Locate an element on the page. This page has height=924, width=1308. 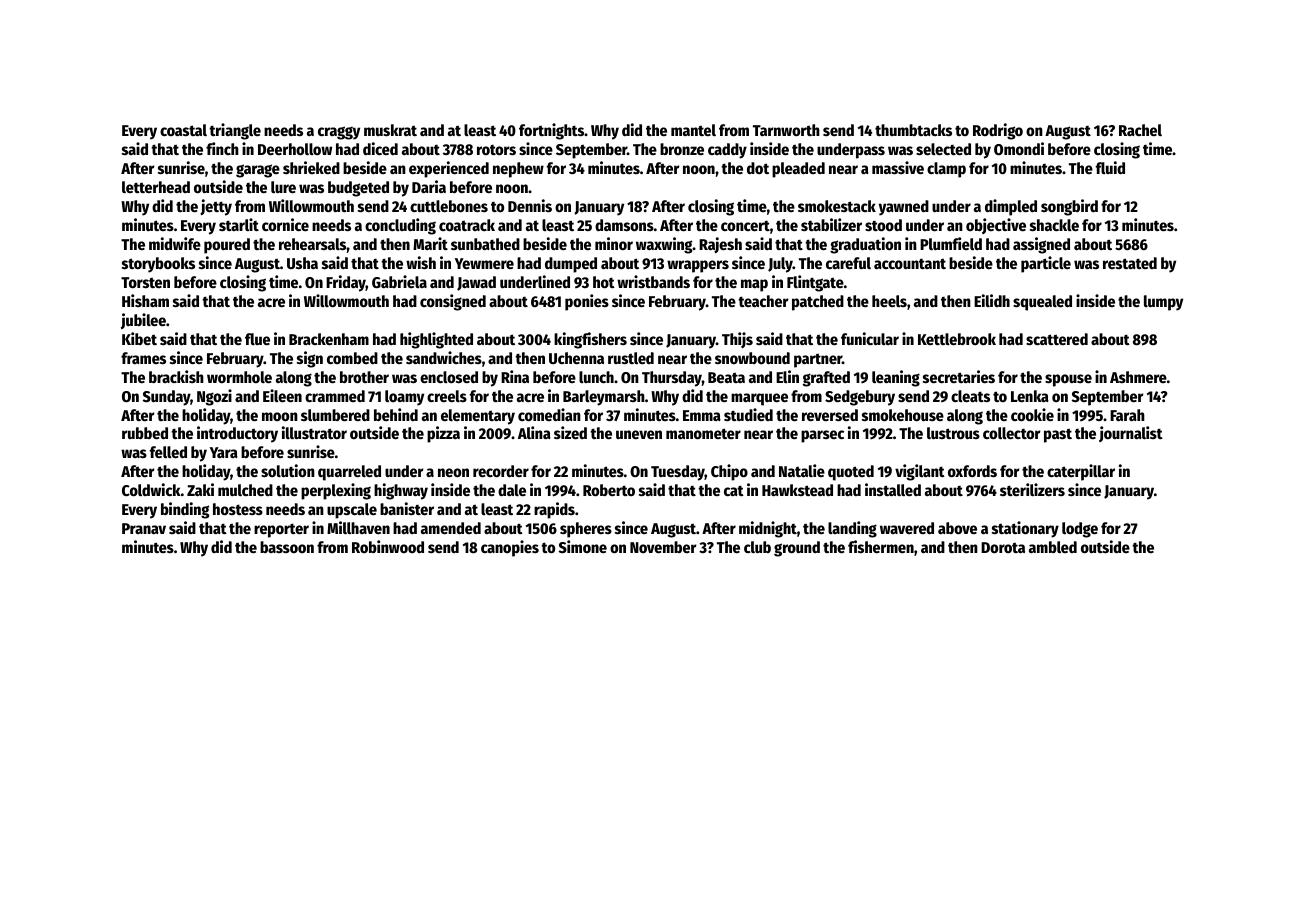
caterpillar is located at coordinates (1081, 472).
